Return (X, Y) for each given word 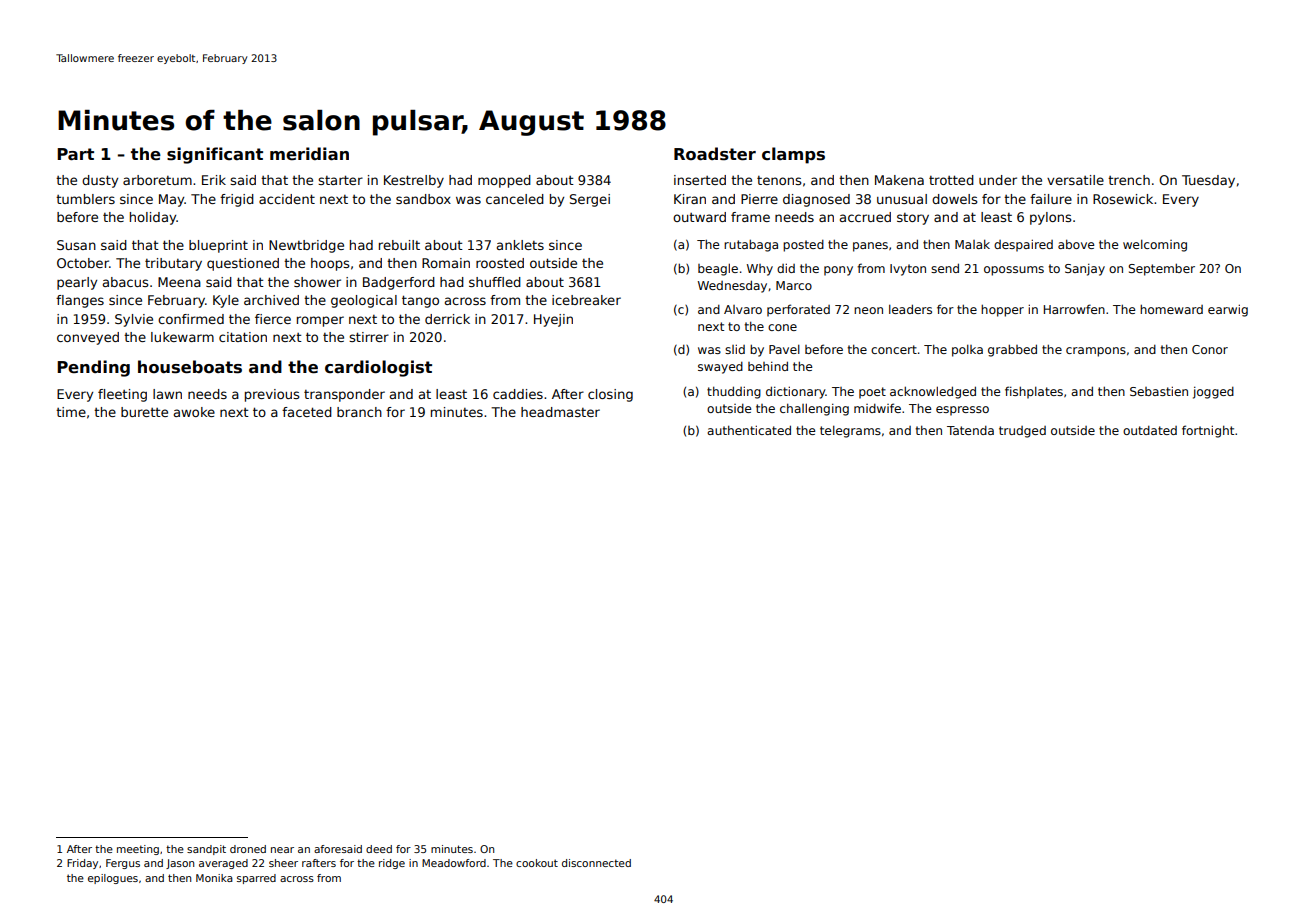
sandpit (206, 850)
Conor (1210, 349)
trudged (1022, 432)
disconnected (596, 863)
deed (379, 849)
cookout (537, 863)
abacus (125, 282)
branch (359, 412)
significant (215, 155)
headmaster (560, 412)
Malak (972, 244)
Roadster (715, 154)
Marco (794, 285)
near (282, 850)
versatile (1075, 180)
